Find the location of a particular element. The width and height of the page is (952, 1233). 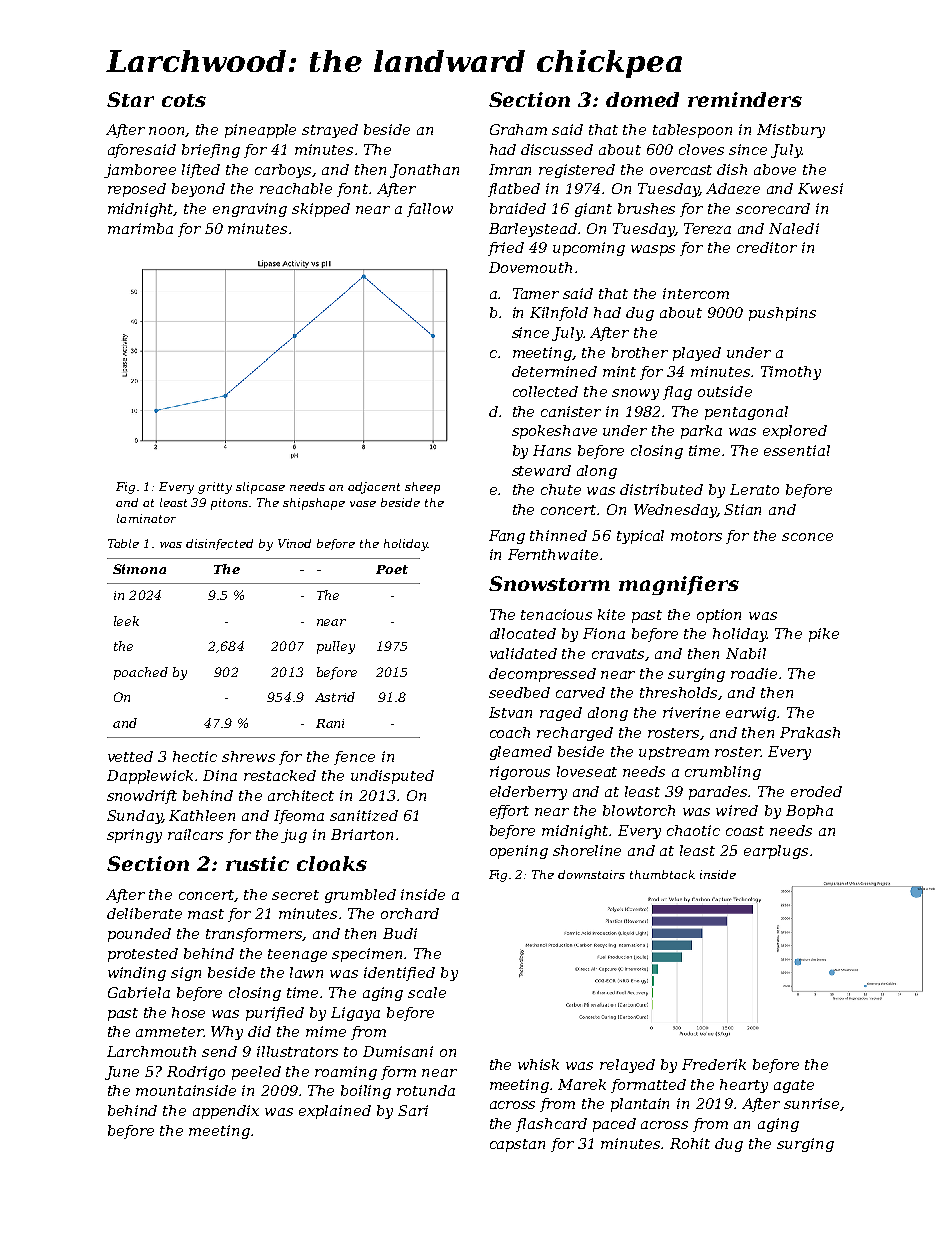

domed is located at coordinates (642, 99).
